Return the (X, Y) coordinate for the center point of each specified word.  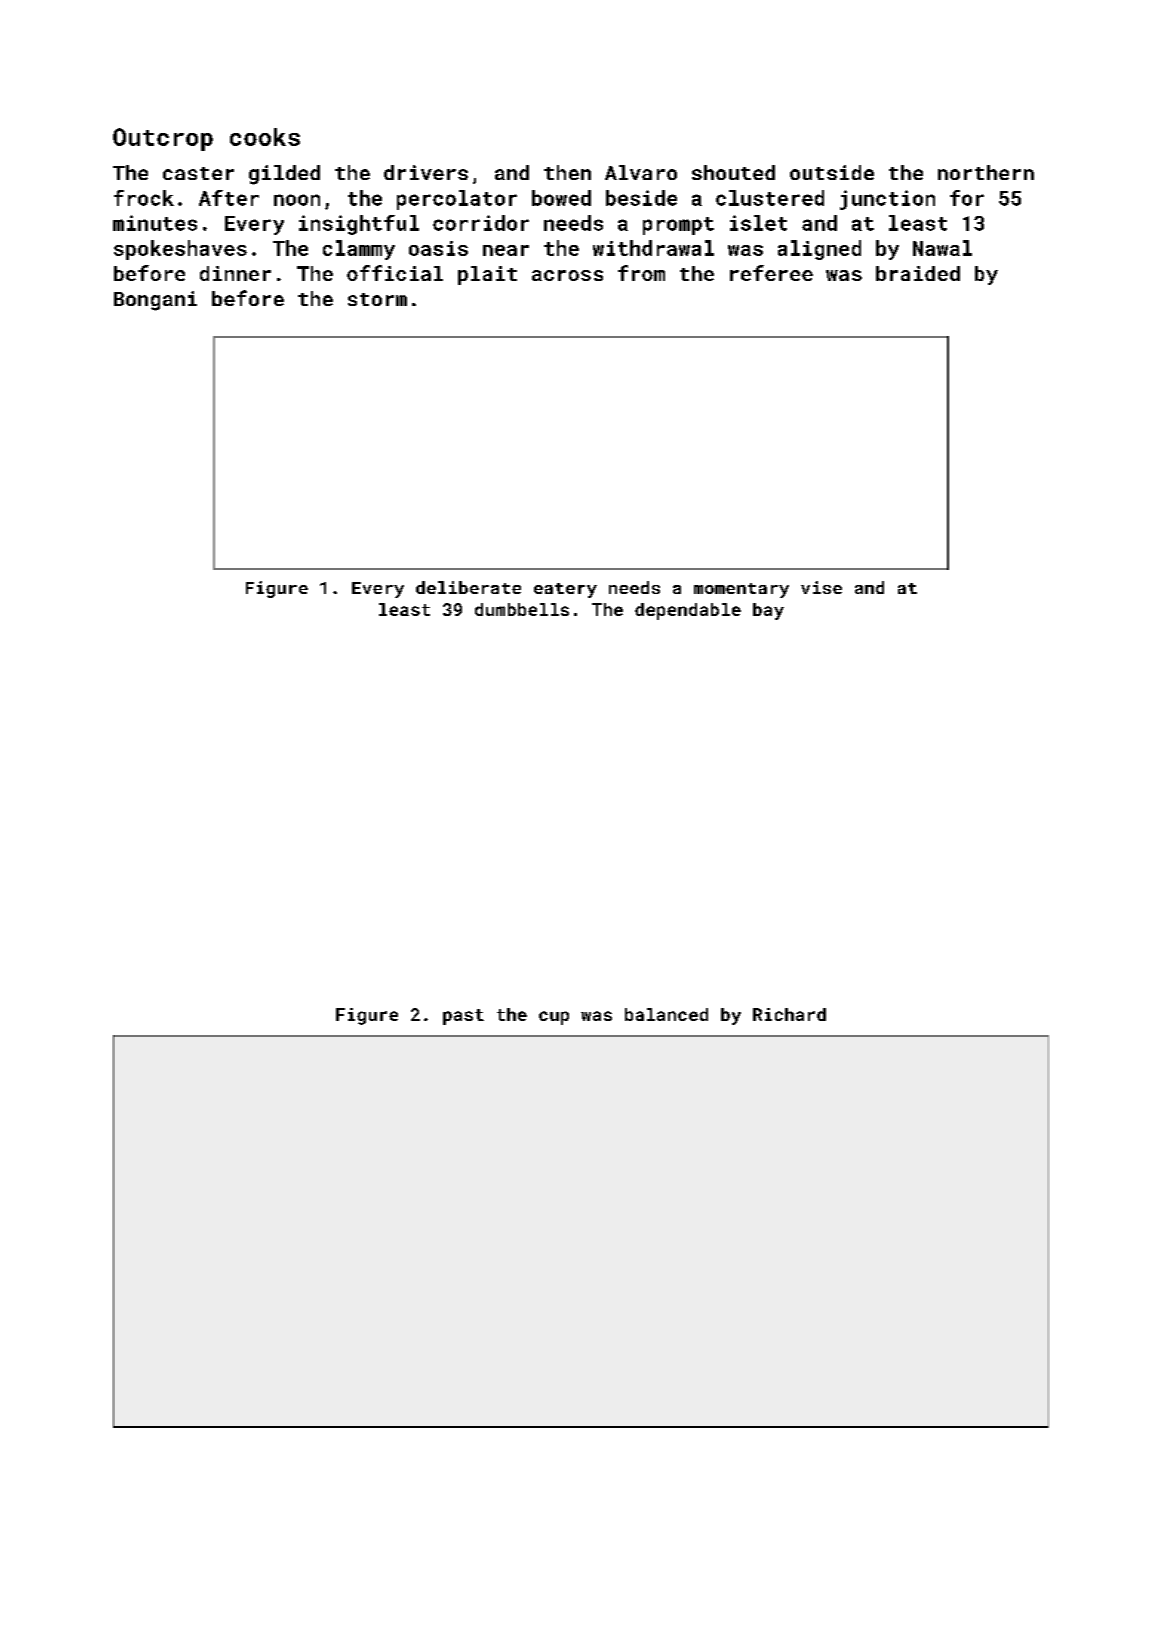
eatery (565, 590)
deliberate (468, 587)
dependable (688, 611)
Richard (789, 1014)
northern (986, 172)
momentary (741, 590)
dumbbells (522, 609)
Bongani (155, 301)
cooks (265, 137)
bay (768, 611)
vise (821, 587)
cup (554, 1018)
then (567, 172)
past (463, 1017)
